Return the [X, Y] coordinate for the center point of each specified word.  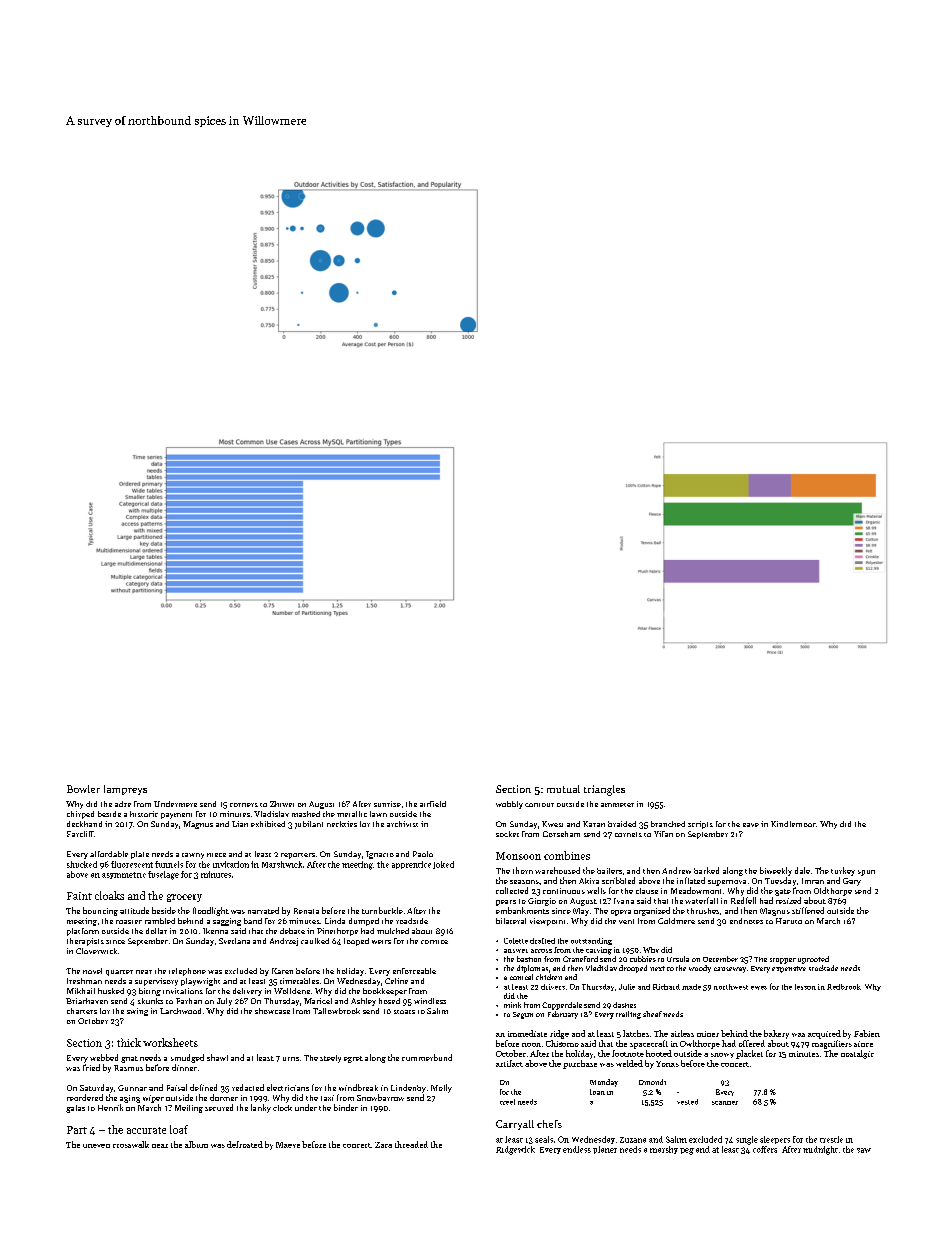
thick [129, 1042]
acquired [824, 1034]
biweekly [776, 871]
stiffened [808, 910]
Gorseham [561, 834]
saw [864, 1150]
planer [605, 1150]
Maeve [288, 1145]
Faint [79, 896]
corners [244, 805]
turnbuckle [382, 910]
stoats [404, 1012]
